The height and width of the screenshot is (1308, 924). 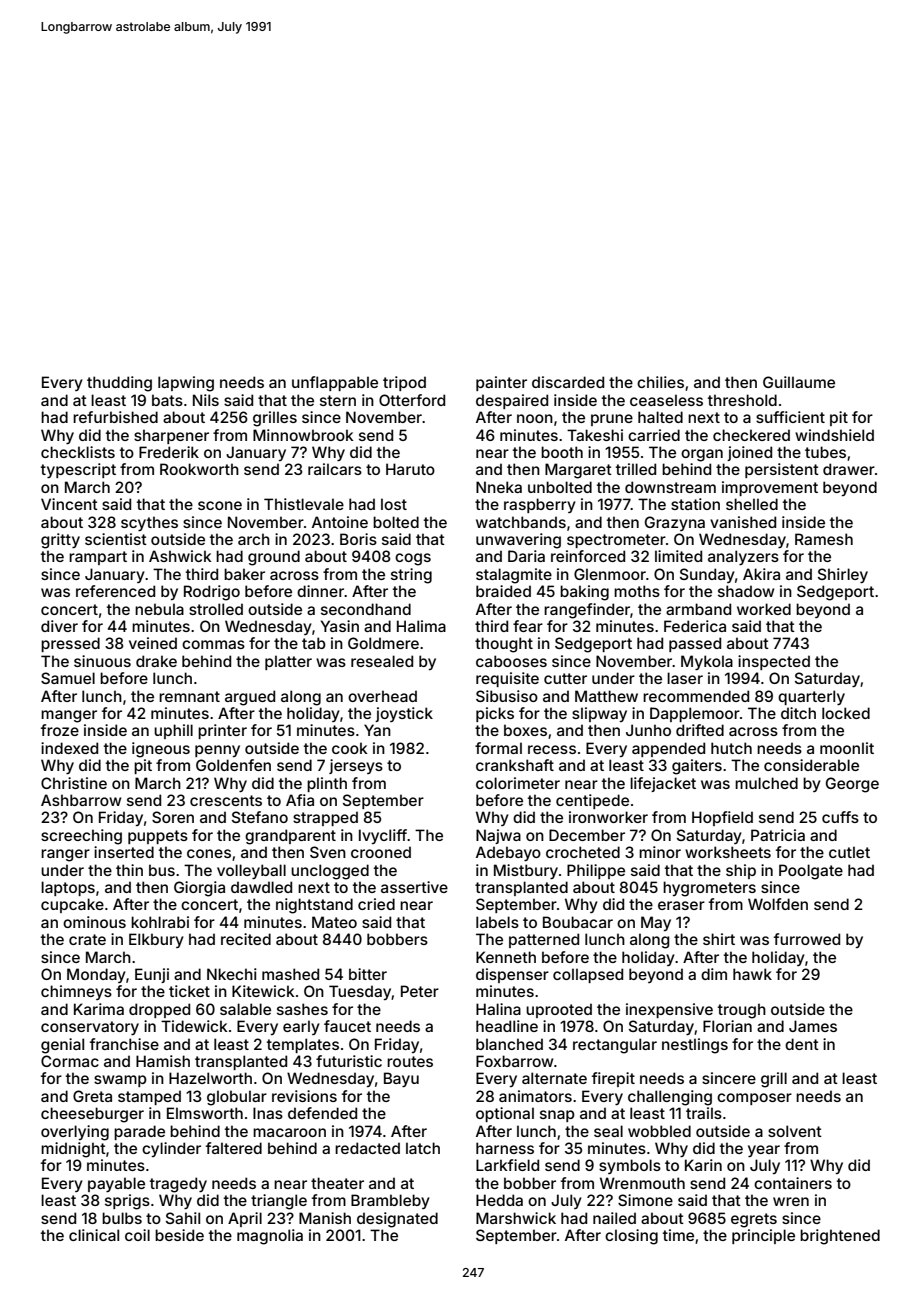 I want to click on cutter, so click(x=565, y=678).
